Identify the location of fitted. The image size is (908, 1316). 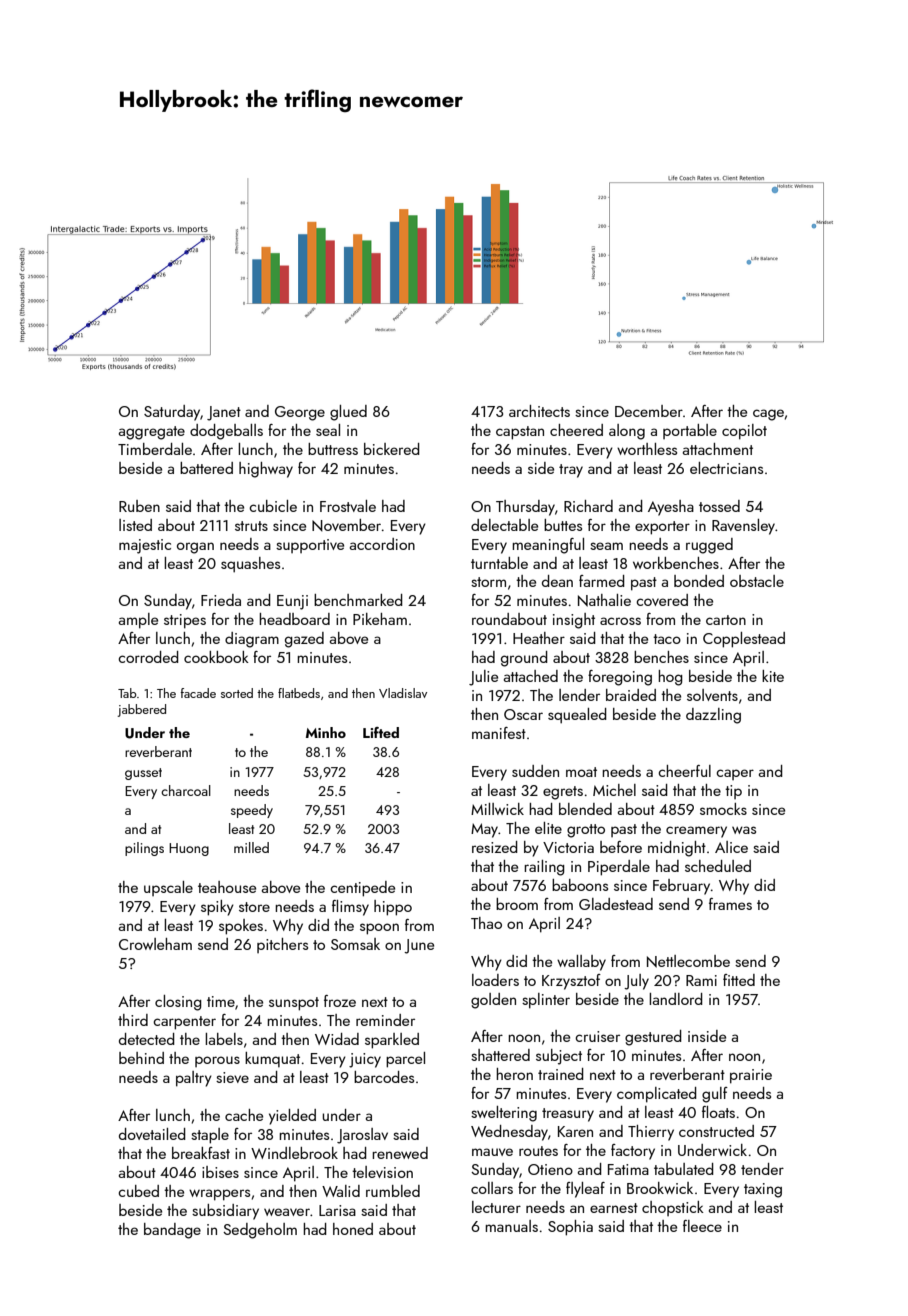
(739, 980).
